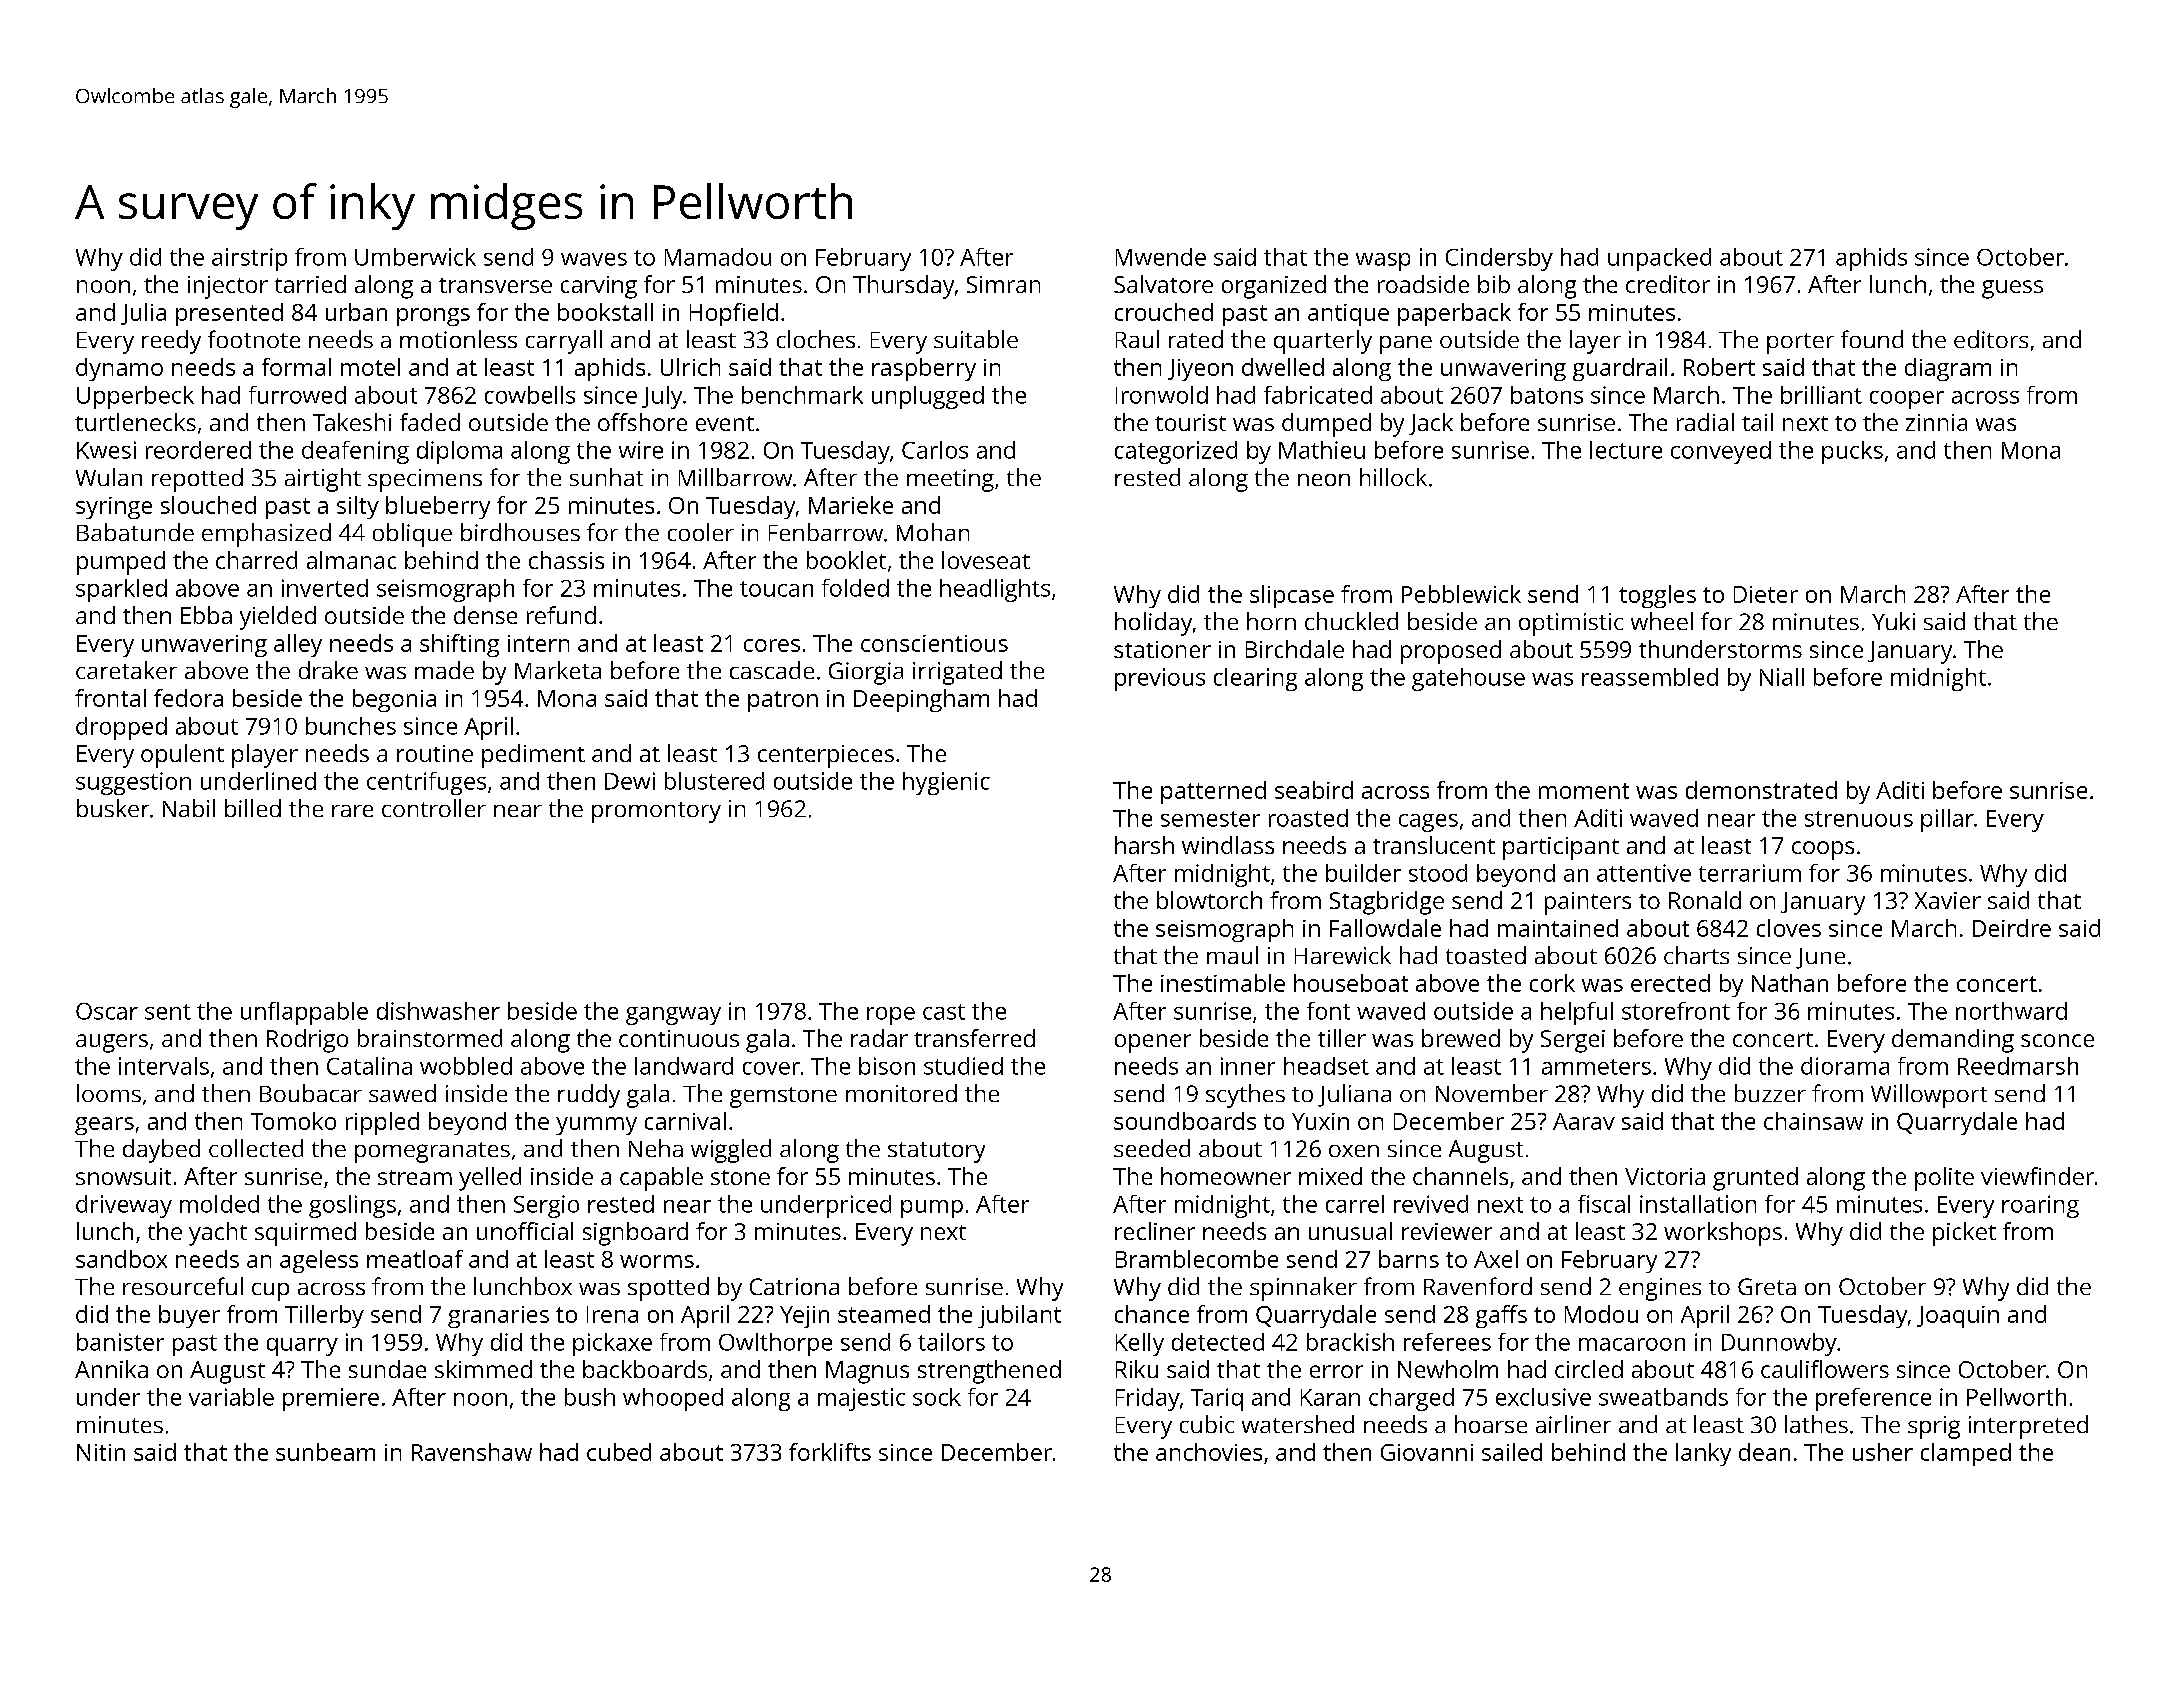 The height and width of the page is (1683, 2178). I want to click on Cindersby, so click(1499, 259).
